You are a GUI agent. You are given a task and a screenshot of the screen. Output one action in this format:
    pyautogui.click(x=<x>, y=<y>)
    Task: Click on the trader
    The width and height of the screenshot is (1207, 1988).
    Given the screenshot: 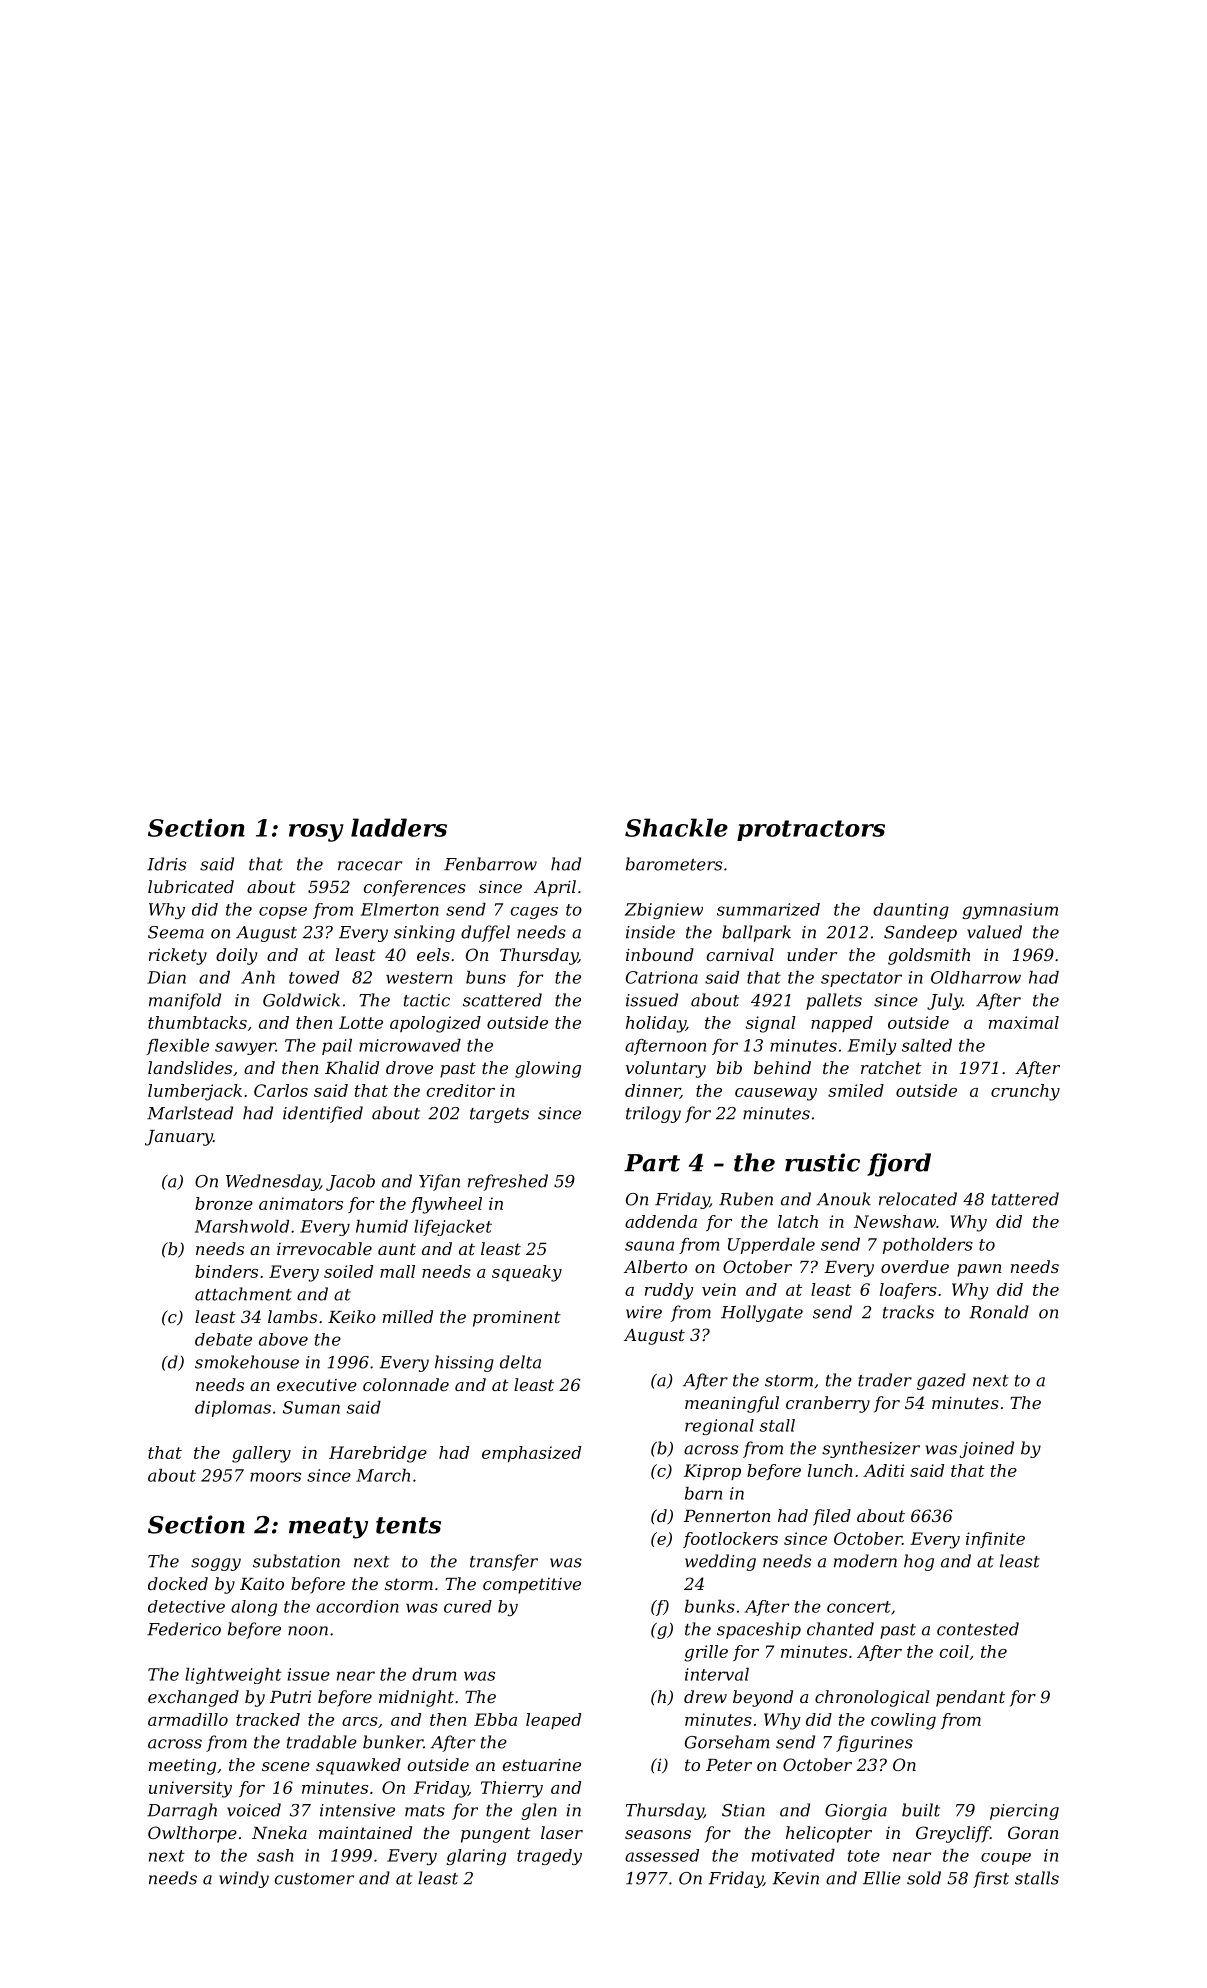 What is the action you would take?
    pyautogui.click(x=885, y=1380)
